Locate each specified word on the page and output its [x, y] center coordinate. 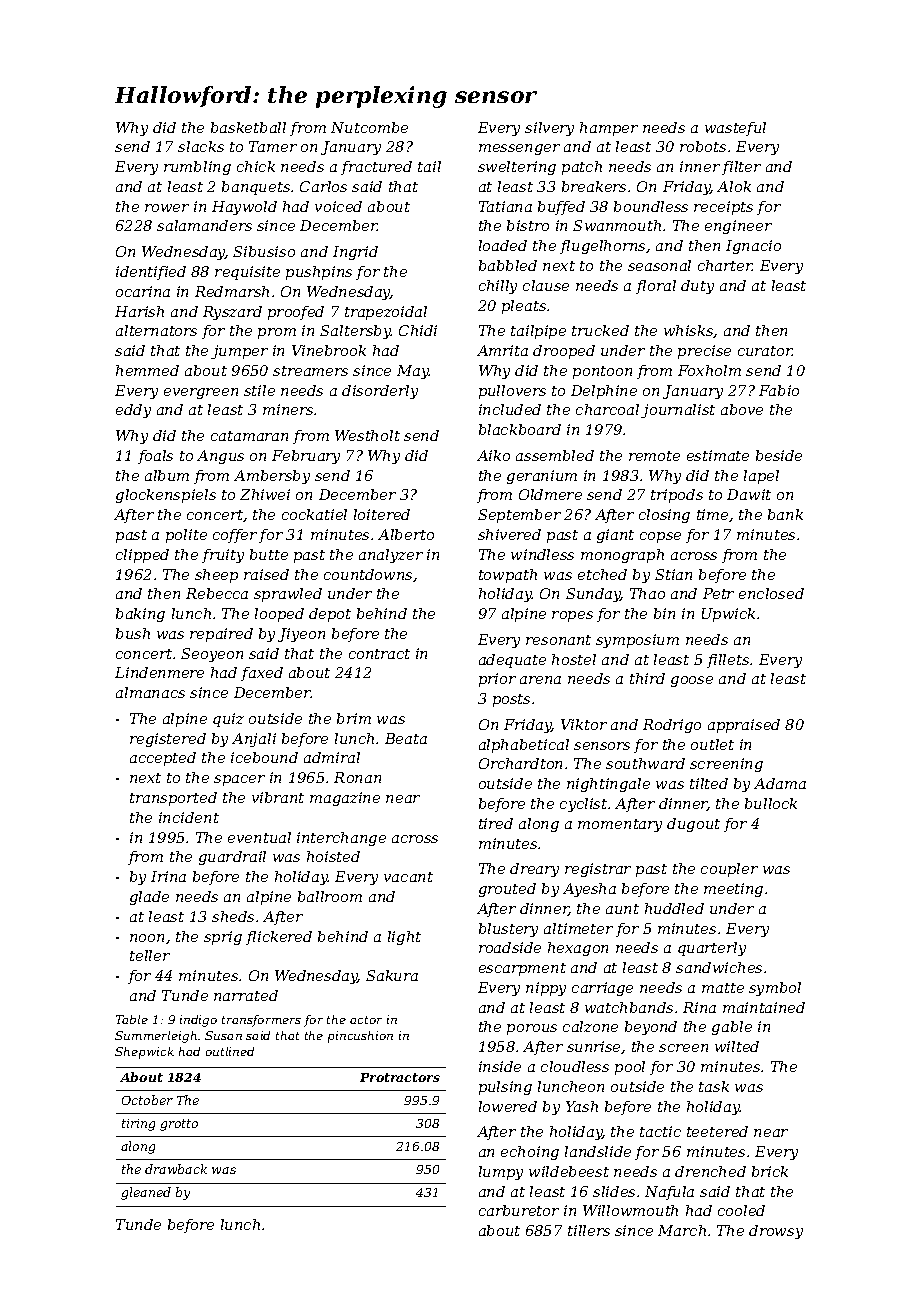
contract [379, 654]
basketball [248, 127]
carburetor [519, 1210]
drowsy [776, 1232]
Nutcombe [369, 127]
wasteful [735, 129]
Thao [647, 593]
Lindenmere [159, 672]
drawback [176, 1169]
